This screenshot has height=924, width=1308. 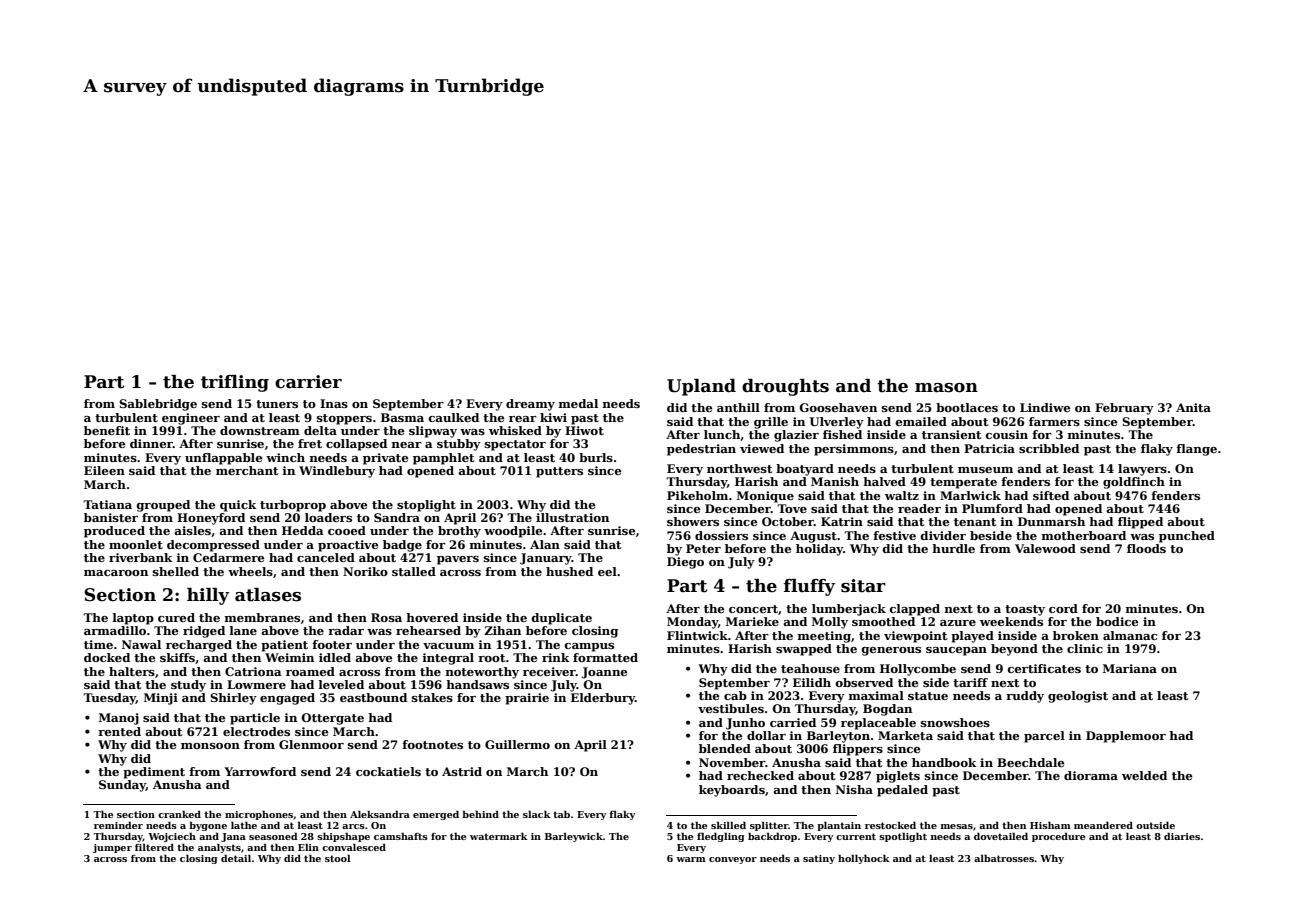 I want to click on mason, so click(x=946, y=388).
